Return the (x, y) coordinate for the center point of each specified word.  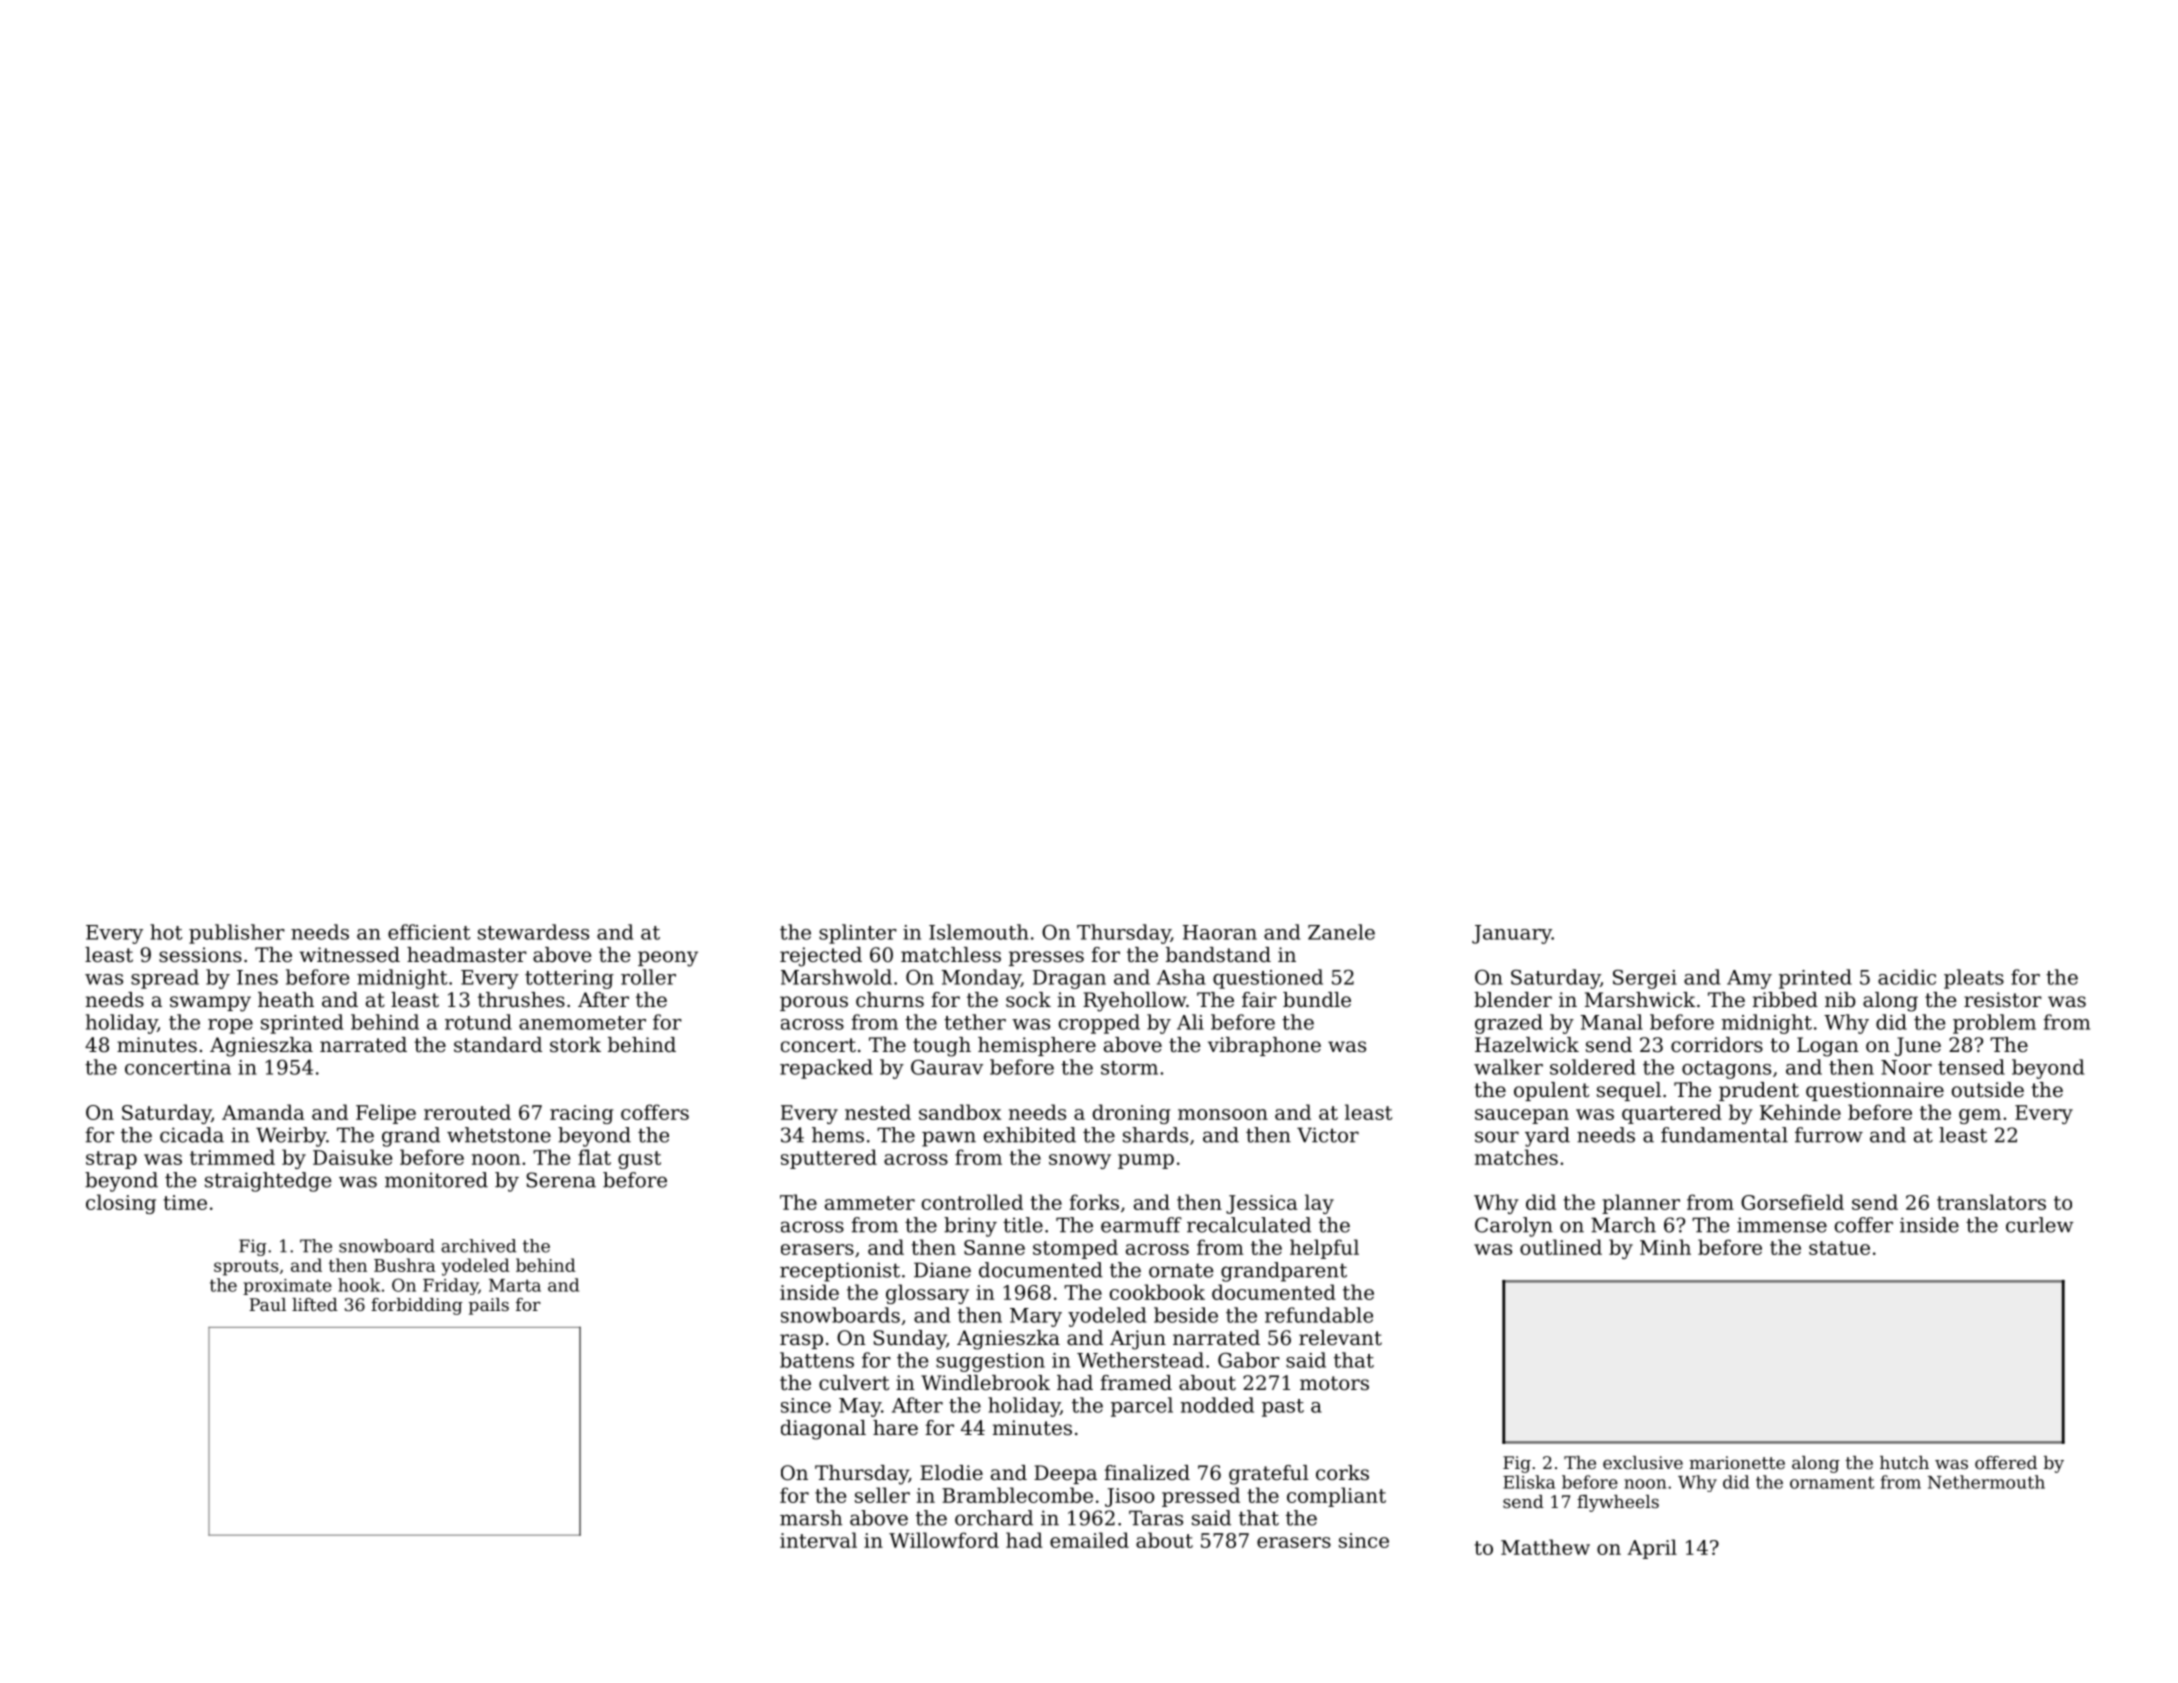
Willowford (944, 1540)
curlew (2040, 1225)
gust (639, 1160)
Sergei (1645, 979)
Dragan (1069, 979)
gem (1980, 1116)
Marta (515, 1285)
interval (818, 1540)
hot (166, 932)
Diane (942, 1270)
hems (838, 1135)
